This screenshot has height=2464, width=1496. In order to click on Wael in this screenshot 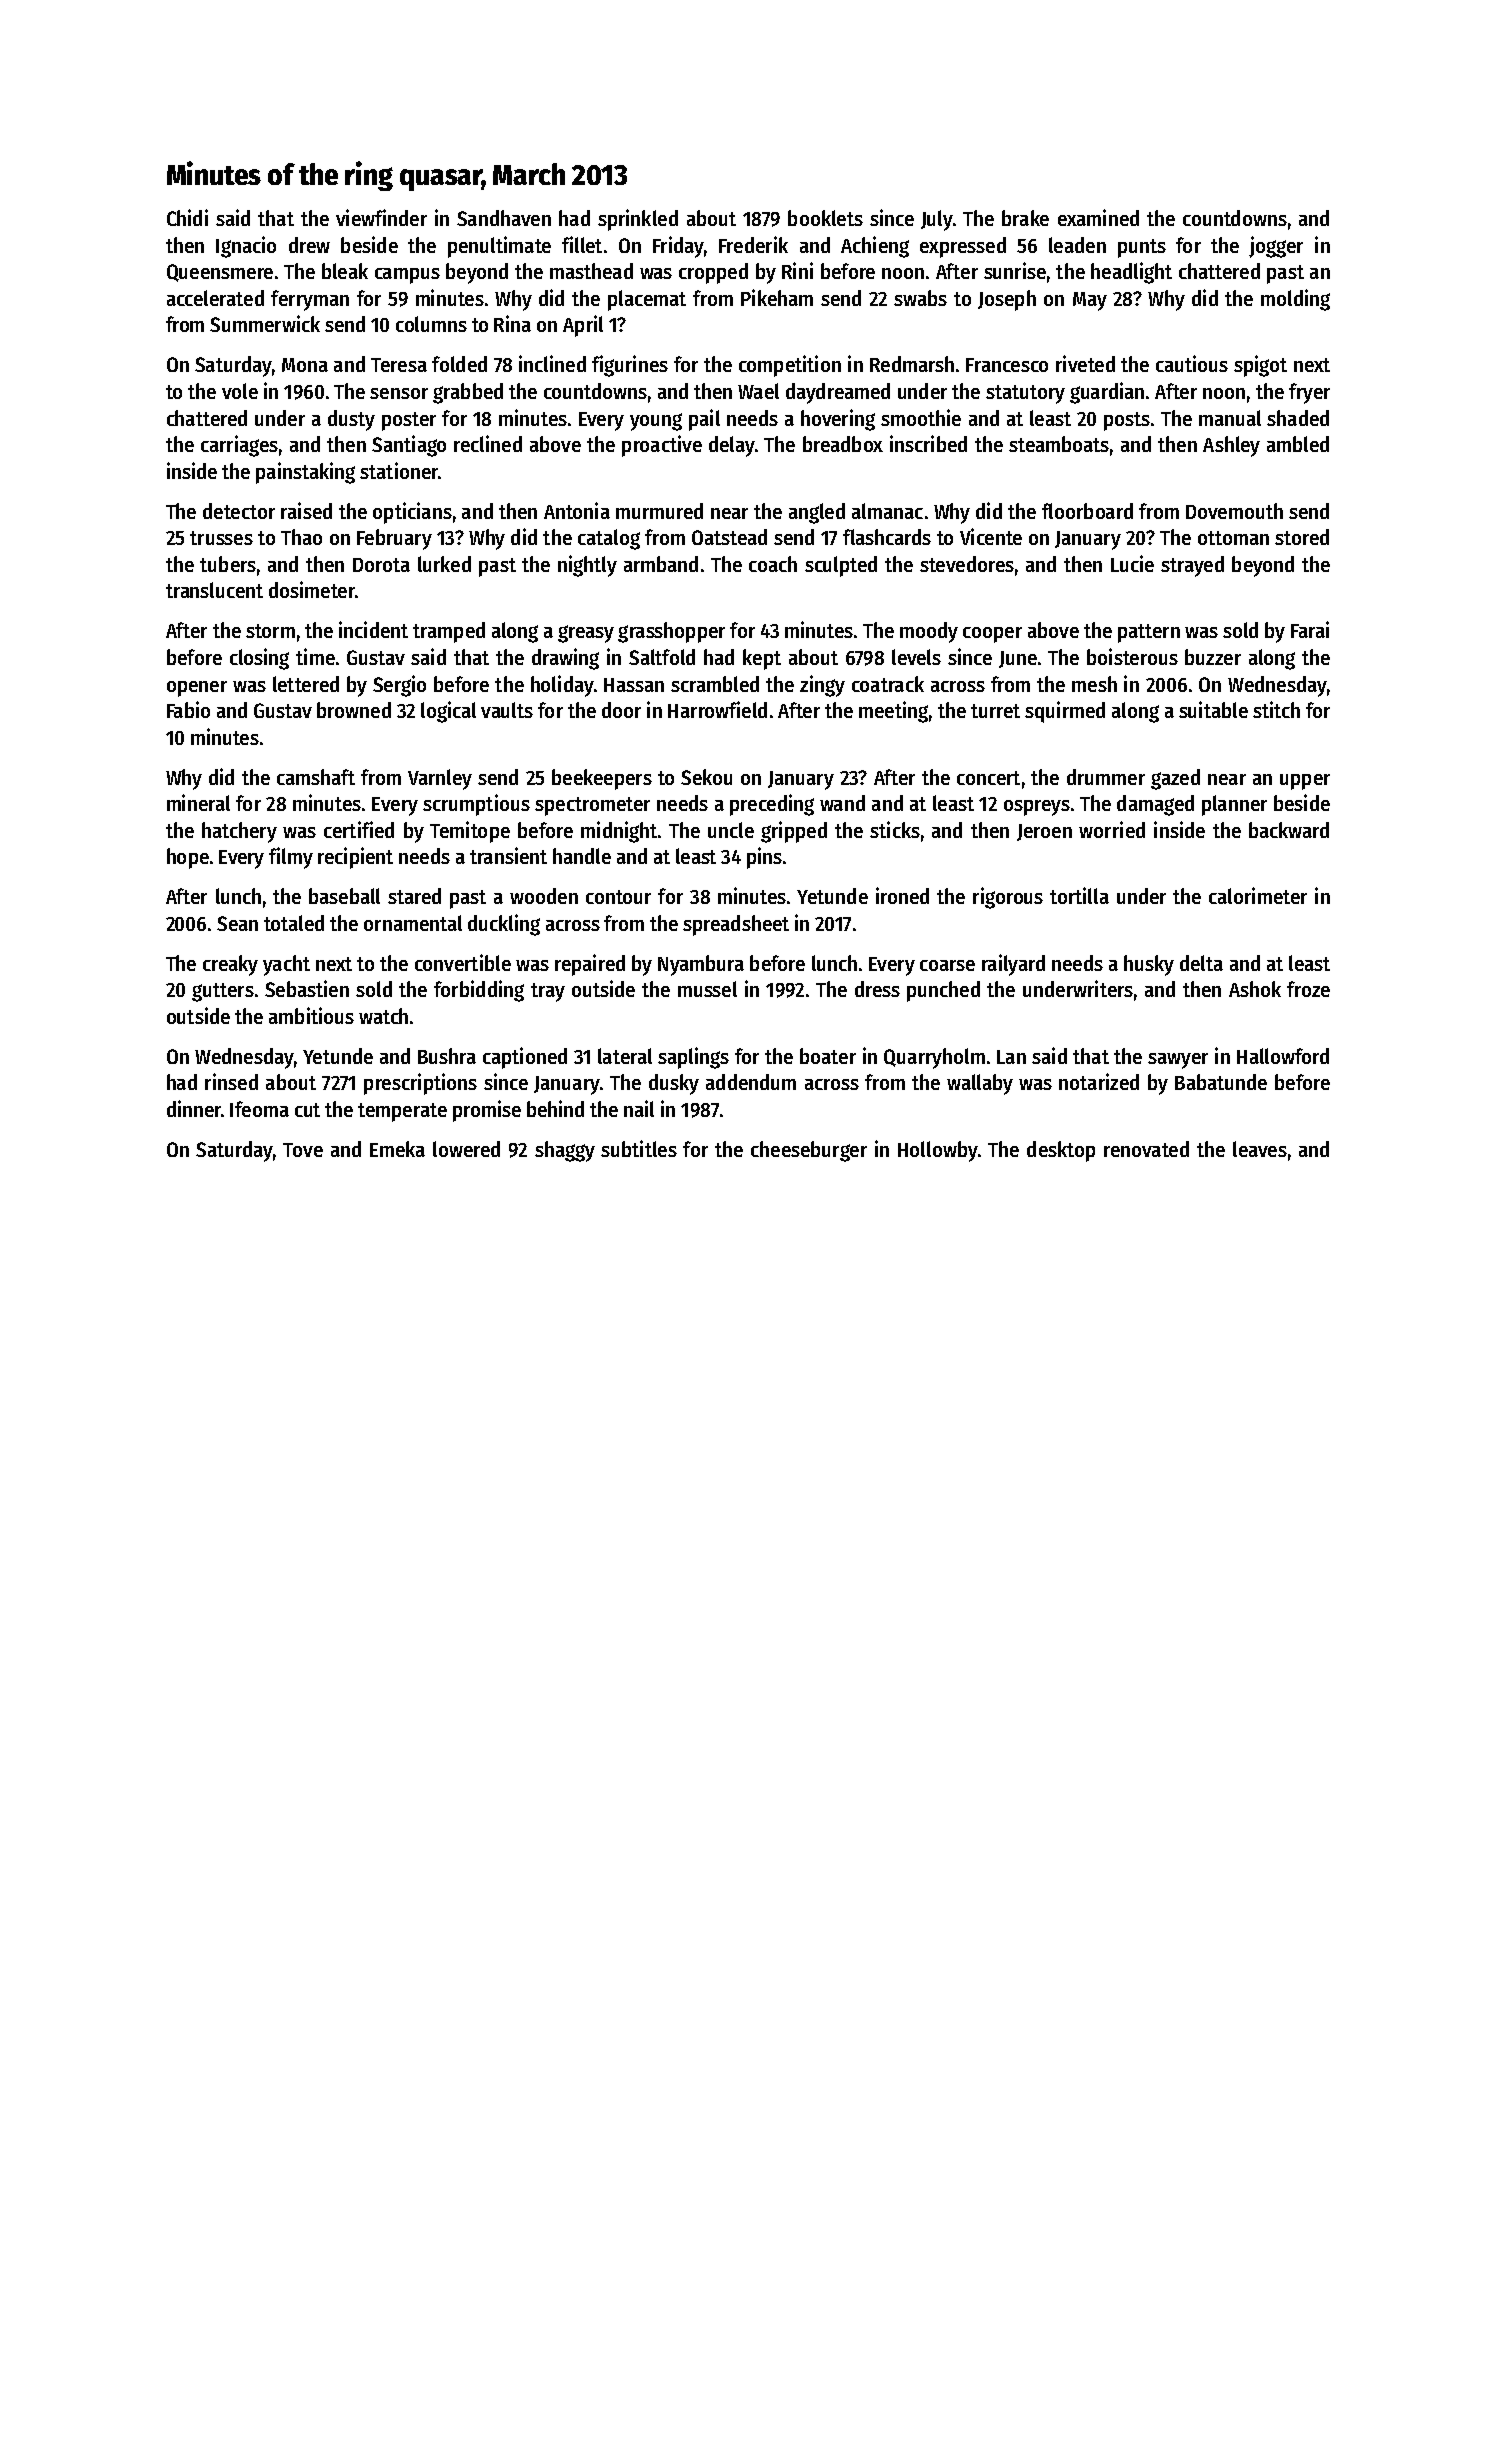, I will do `click(758, 391)`.
